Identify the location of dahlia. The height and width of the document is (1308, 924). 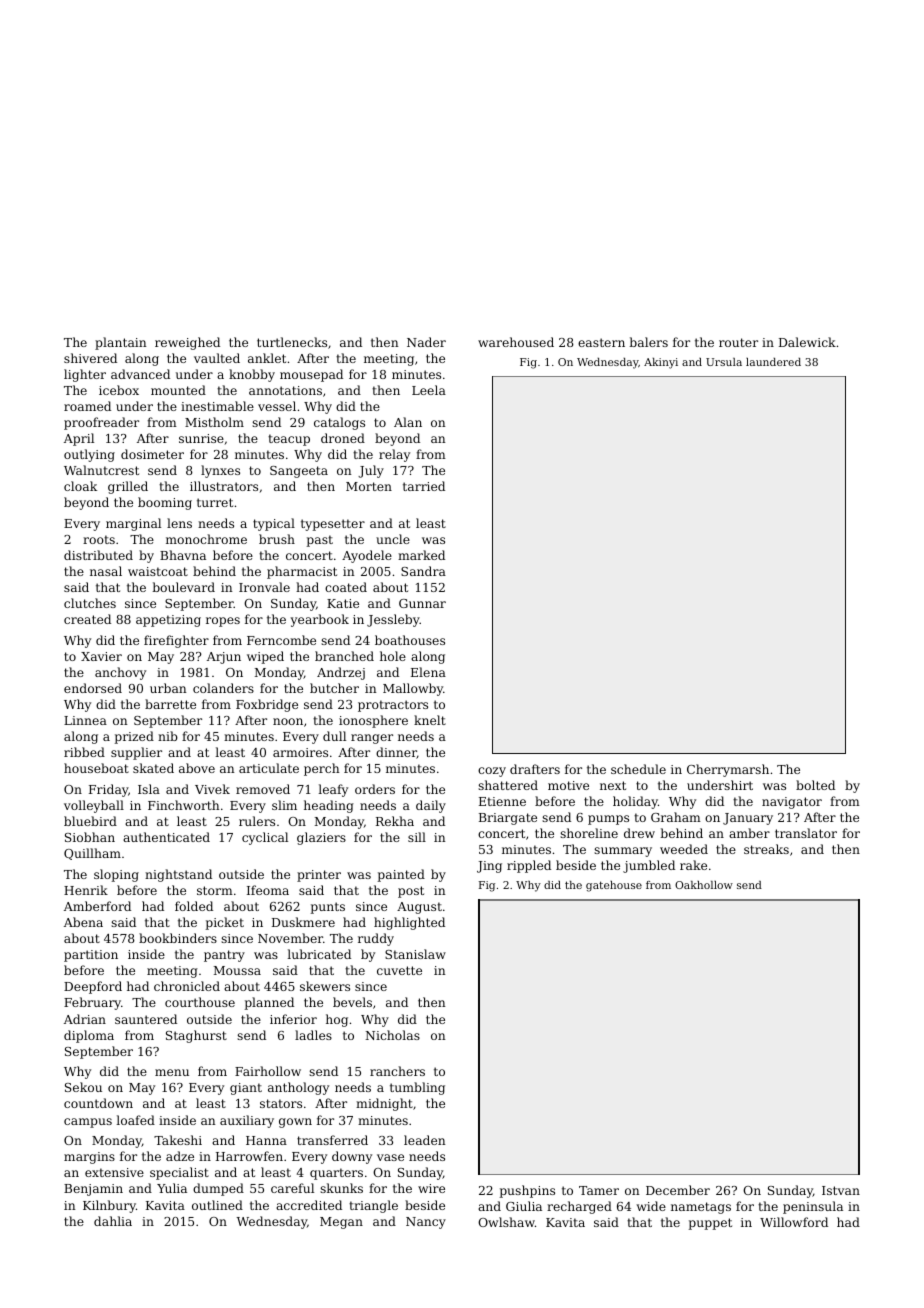
(113, 1221).
